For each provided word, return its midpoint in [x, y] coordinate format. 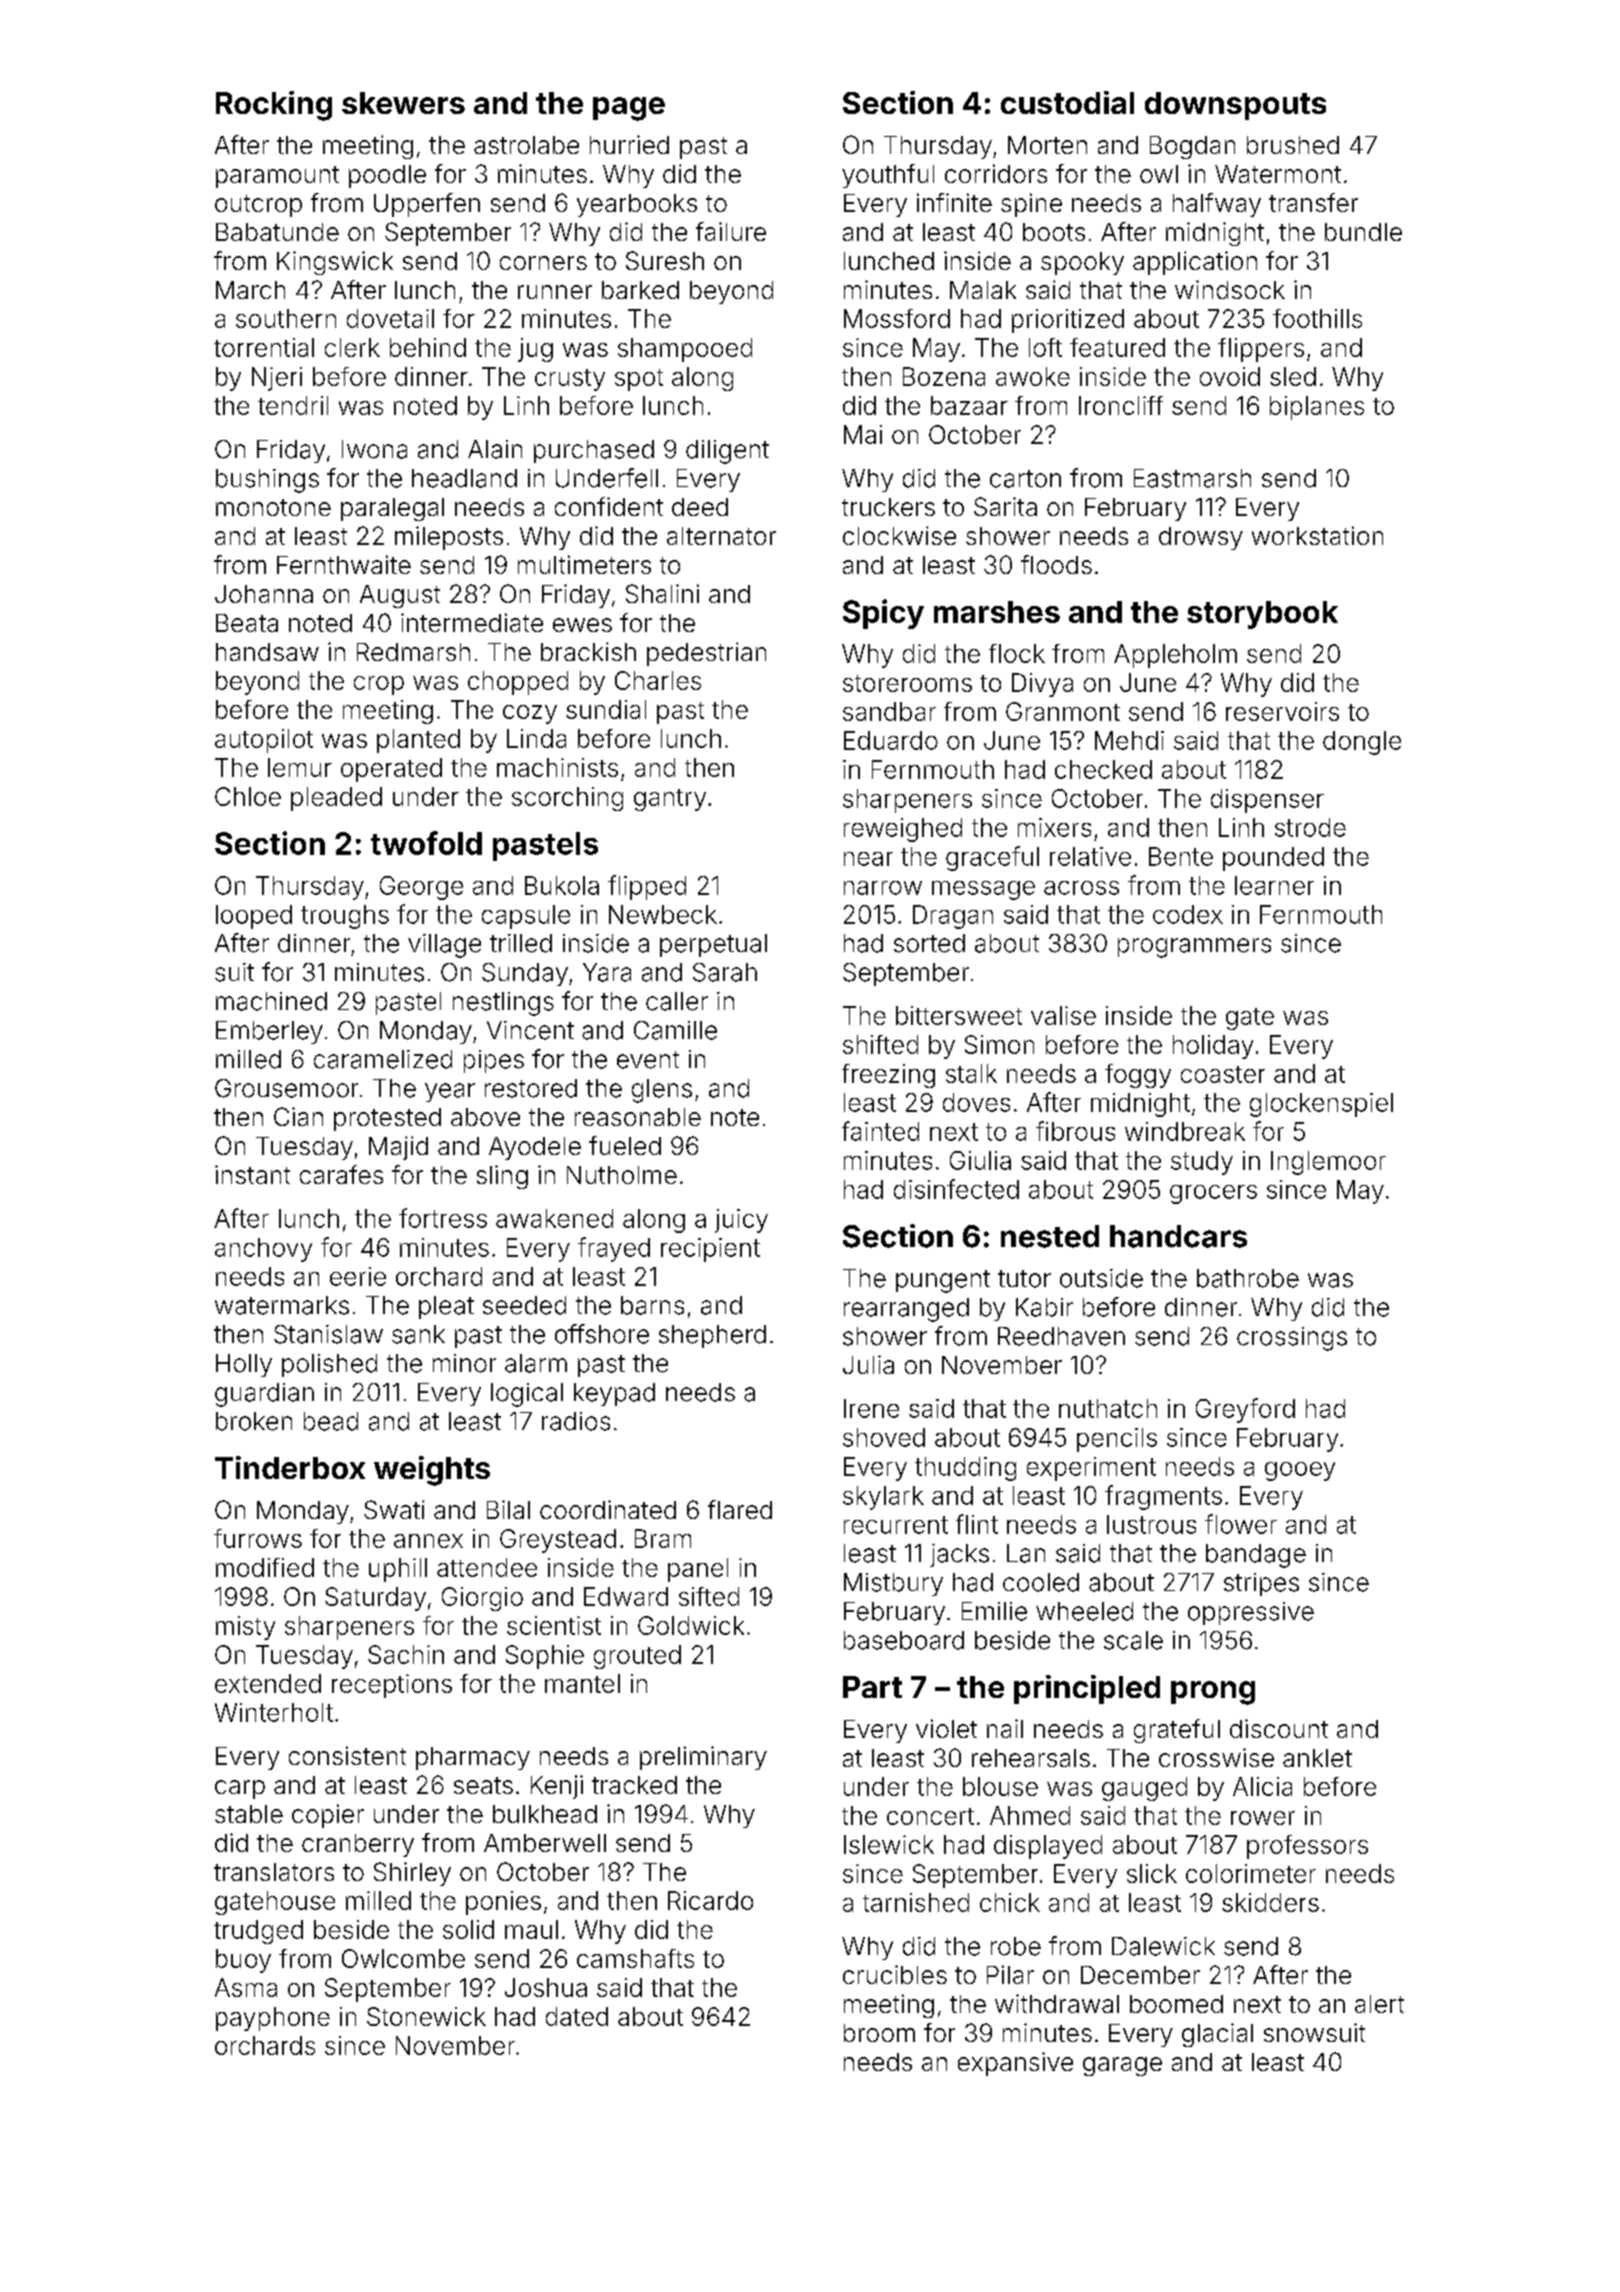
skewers [403, 103]
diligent [727, 452]
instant [252, 1174]
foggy [1138, 1076]
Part [872, 1687]
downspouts [1235, 106]
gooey [1300, 1471]
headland [464, 478]
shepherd [712, 1336]
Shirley [412, 1874]
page [629, 109]
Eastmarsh [1192, 478]
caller [677, 1001]
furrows [258, 1538]
